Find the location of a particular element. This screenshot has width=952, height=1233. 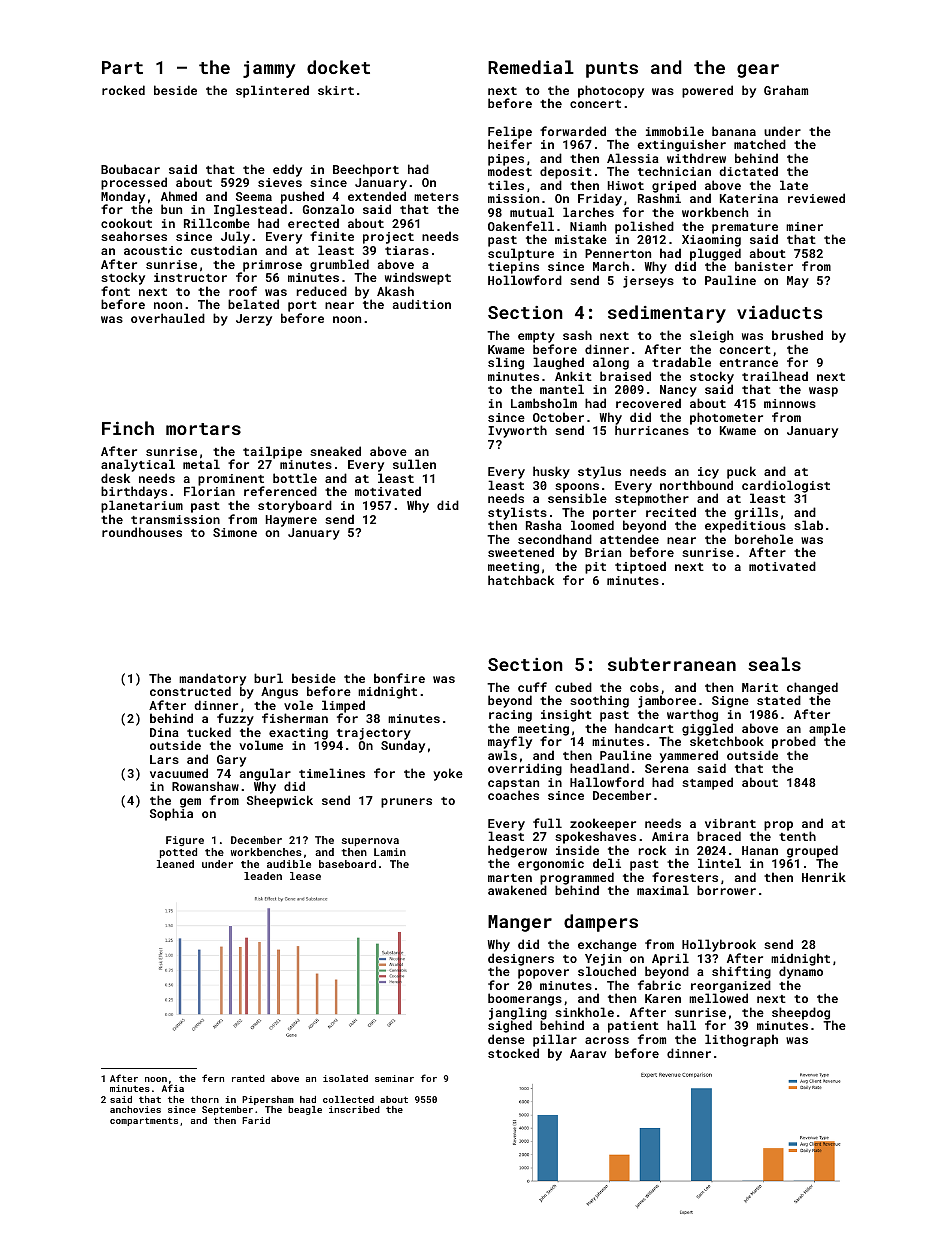

forwarded is located at coordinates (573, 131).
